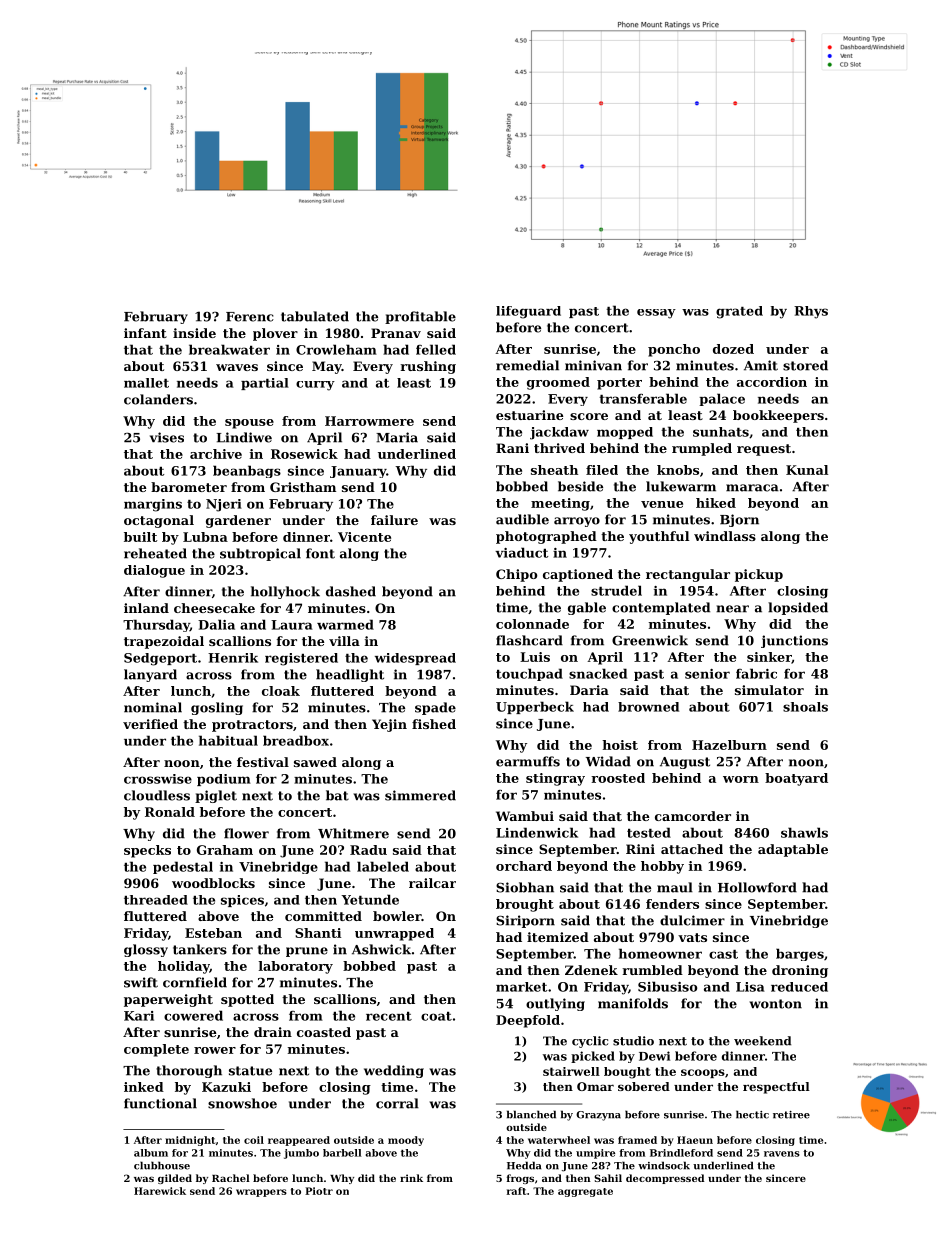  I want to click on Rhys, so click(811, 312).
